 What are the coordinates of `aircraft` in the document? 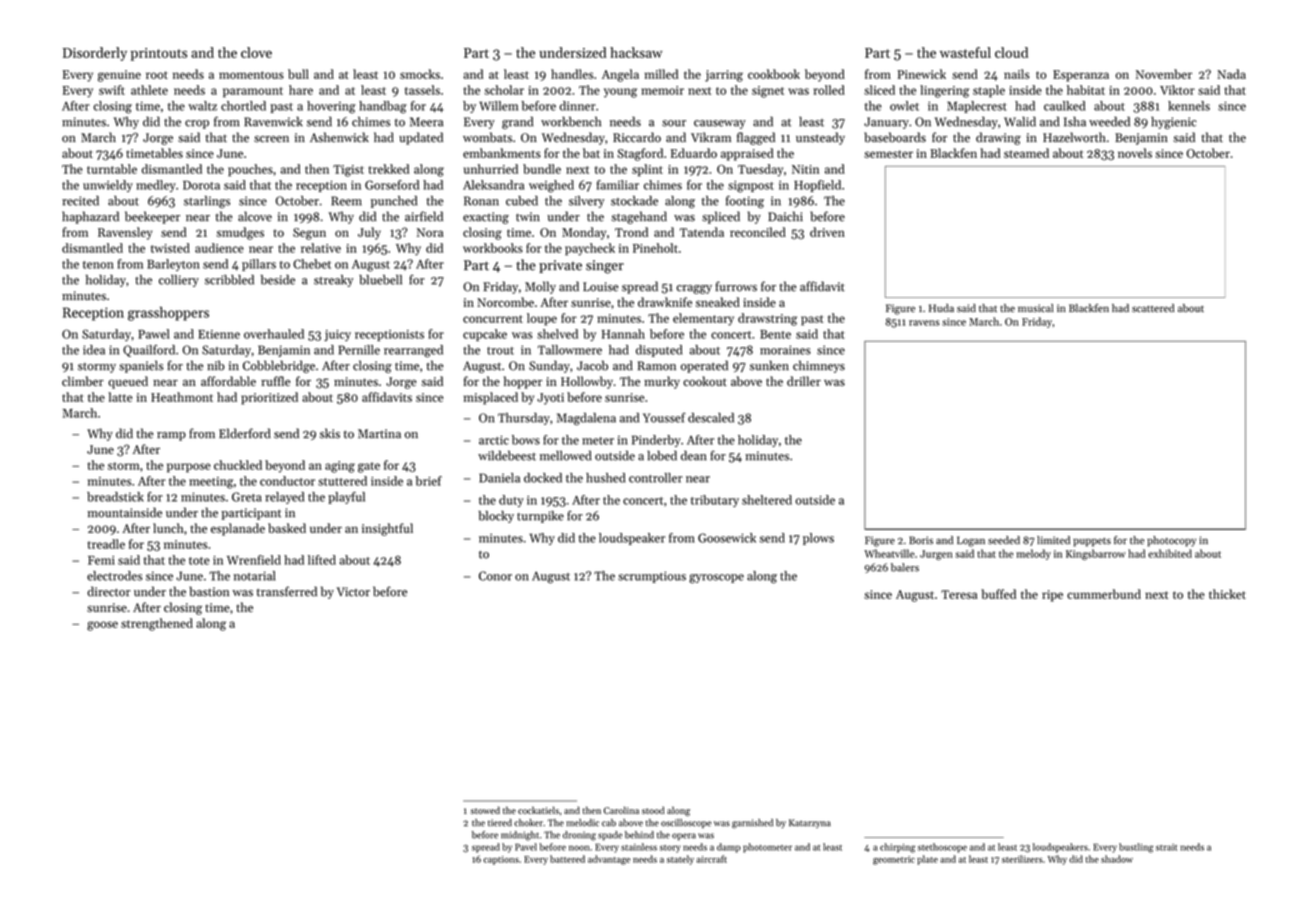 It's located at (711, 859).
